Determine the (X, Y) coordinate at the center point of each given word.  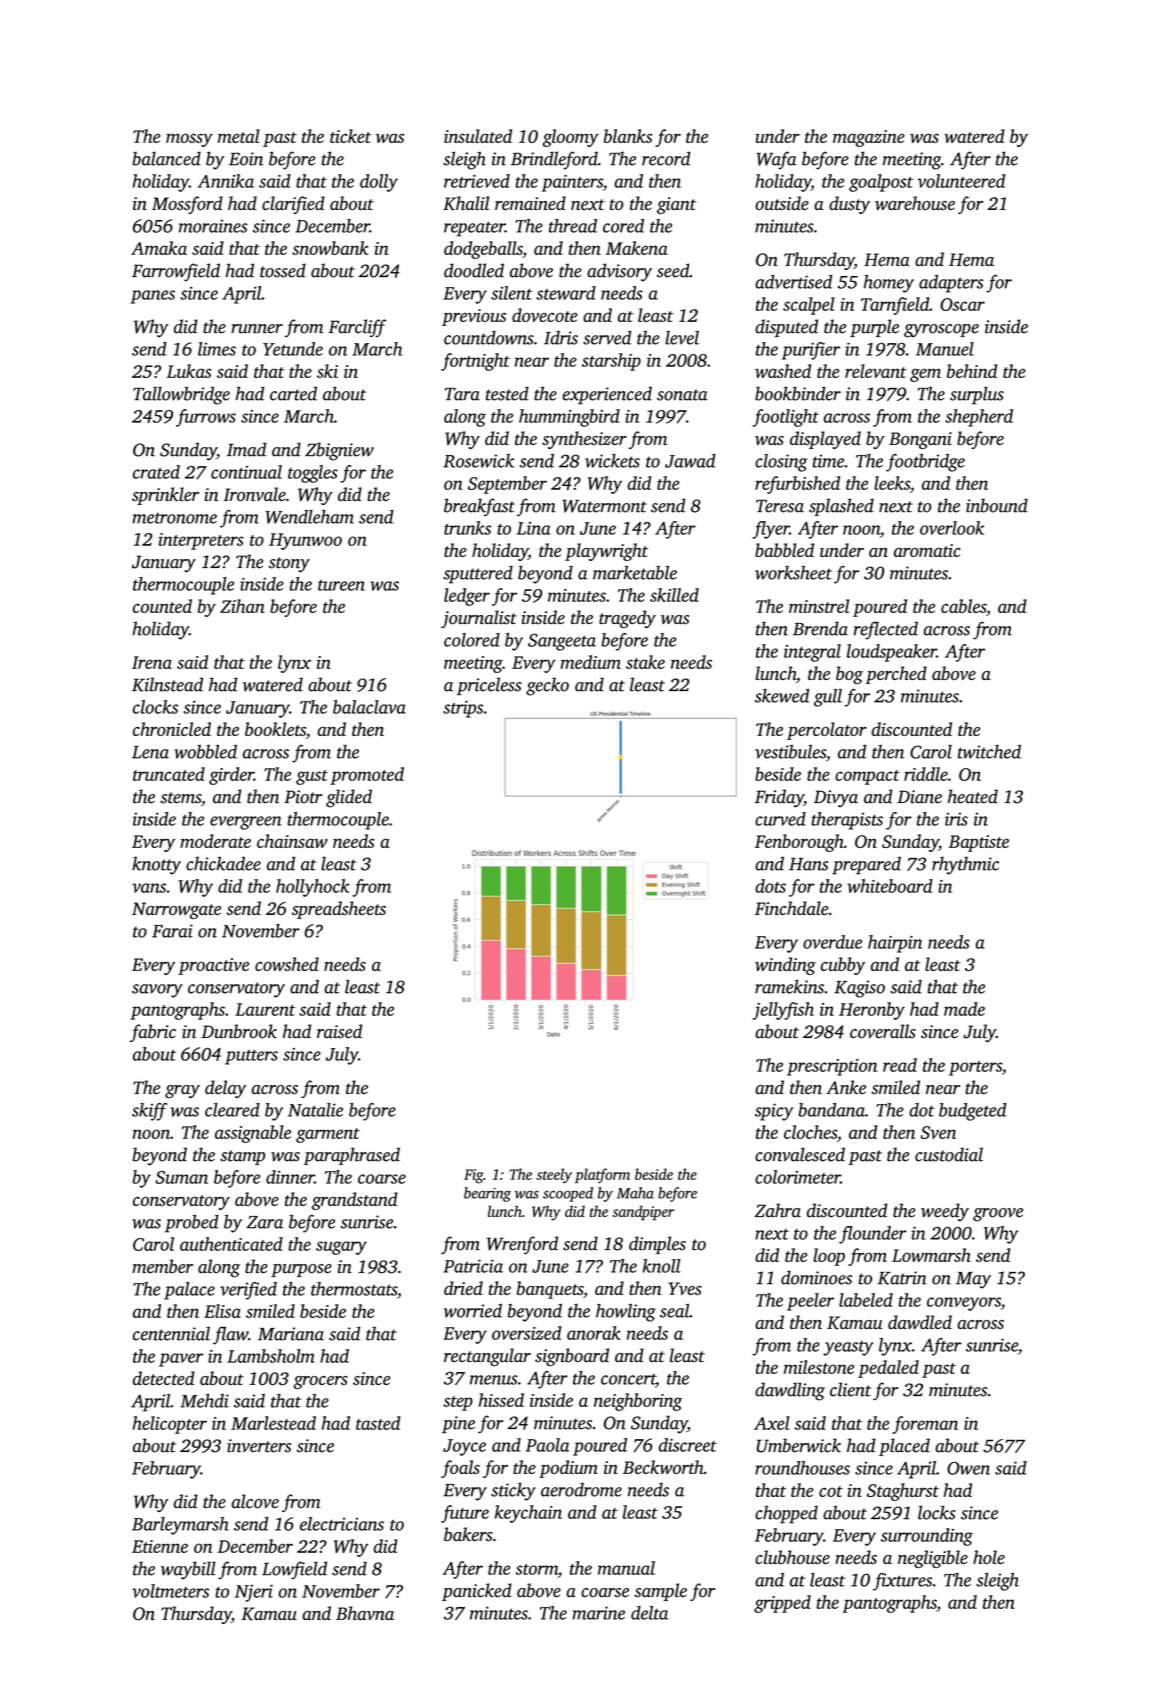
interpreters (201, 541)
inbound (997, 505)
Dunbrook (239, 1031)
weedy (945, 1212)
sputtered (478, 575)
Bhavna (365, 1613)
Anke (846, 1087)
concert (628, 1380)
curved (780, 819)
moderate (215, 841)
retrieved (477, 181)
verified (248, 1291)
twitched (989, 751)
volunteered (961, 181)
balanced (166, 158)
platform (602, 1175)
